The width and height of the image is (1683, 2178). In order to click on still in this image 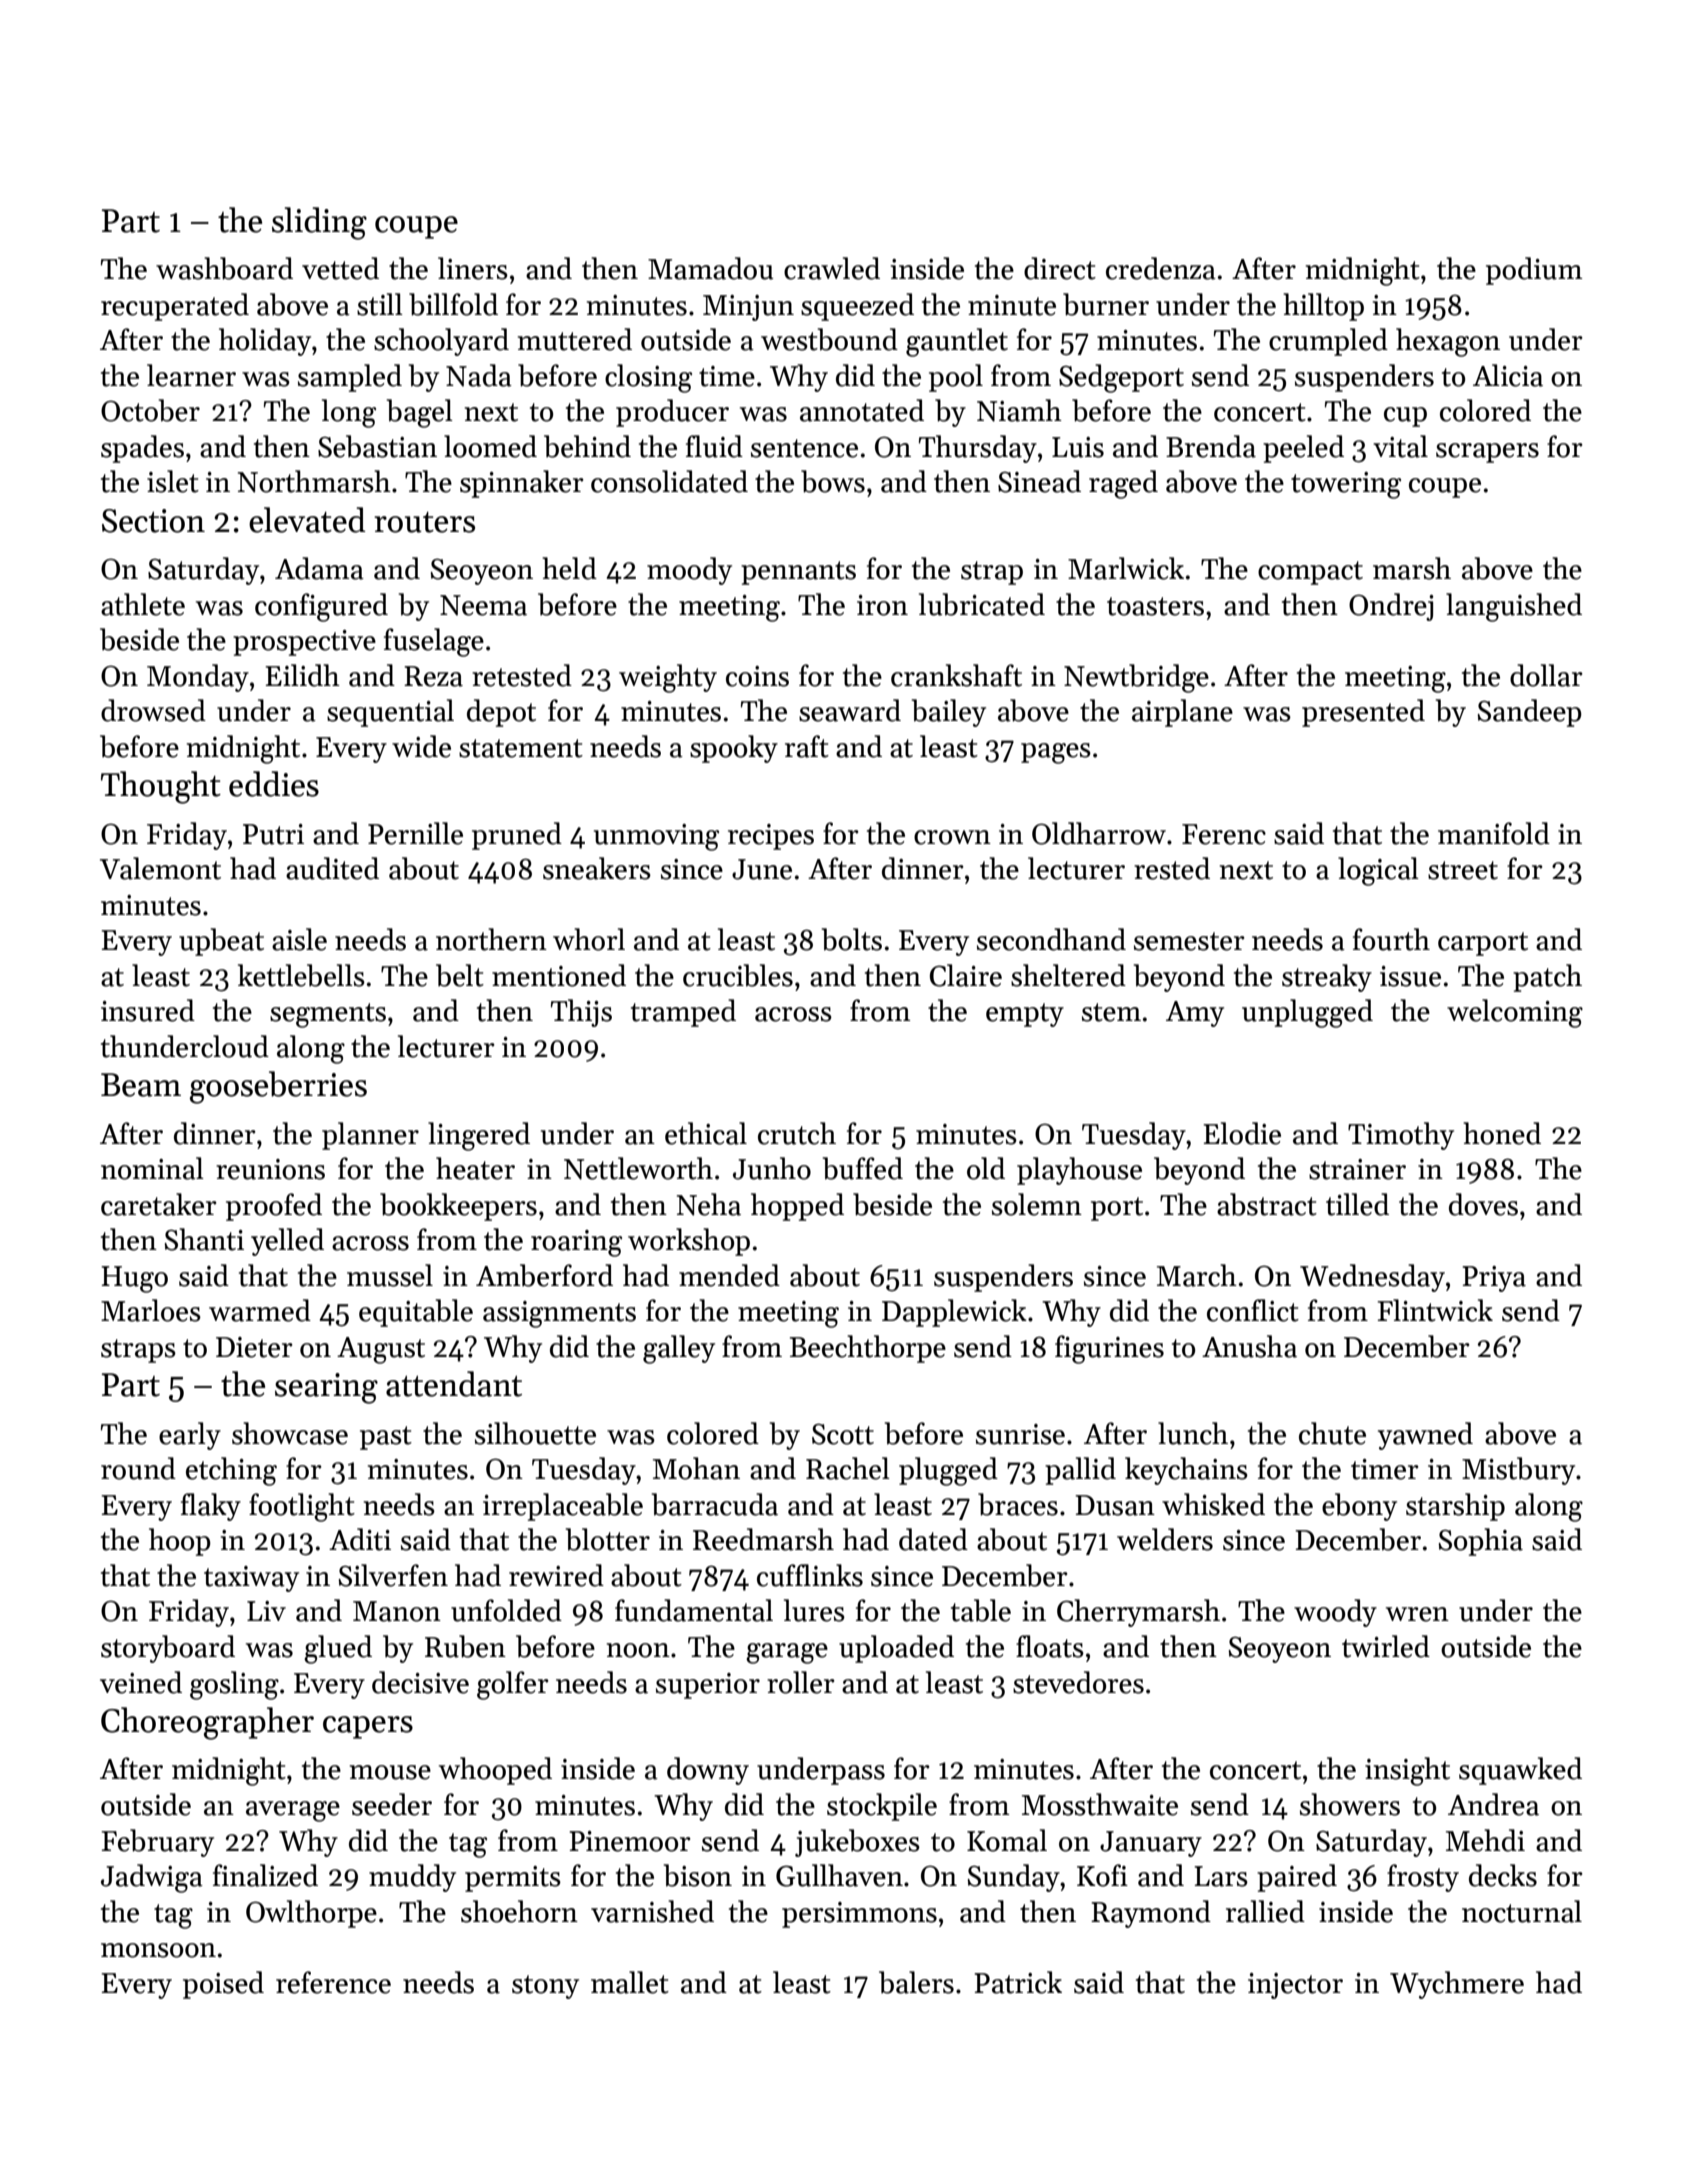, I will do `click(380, 304)`.
